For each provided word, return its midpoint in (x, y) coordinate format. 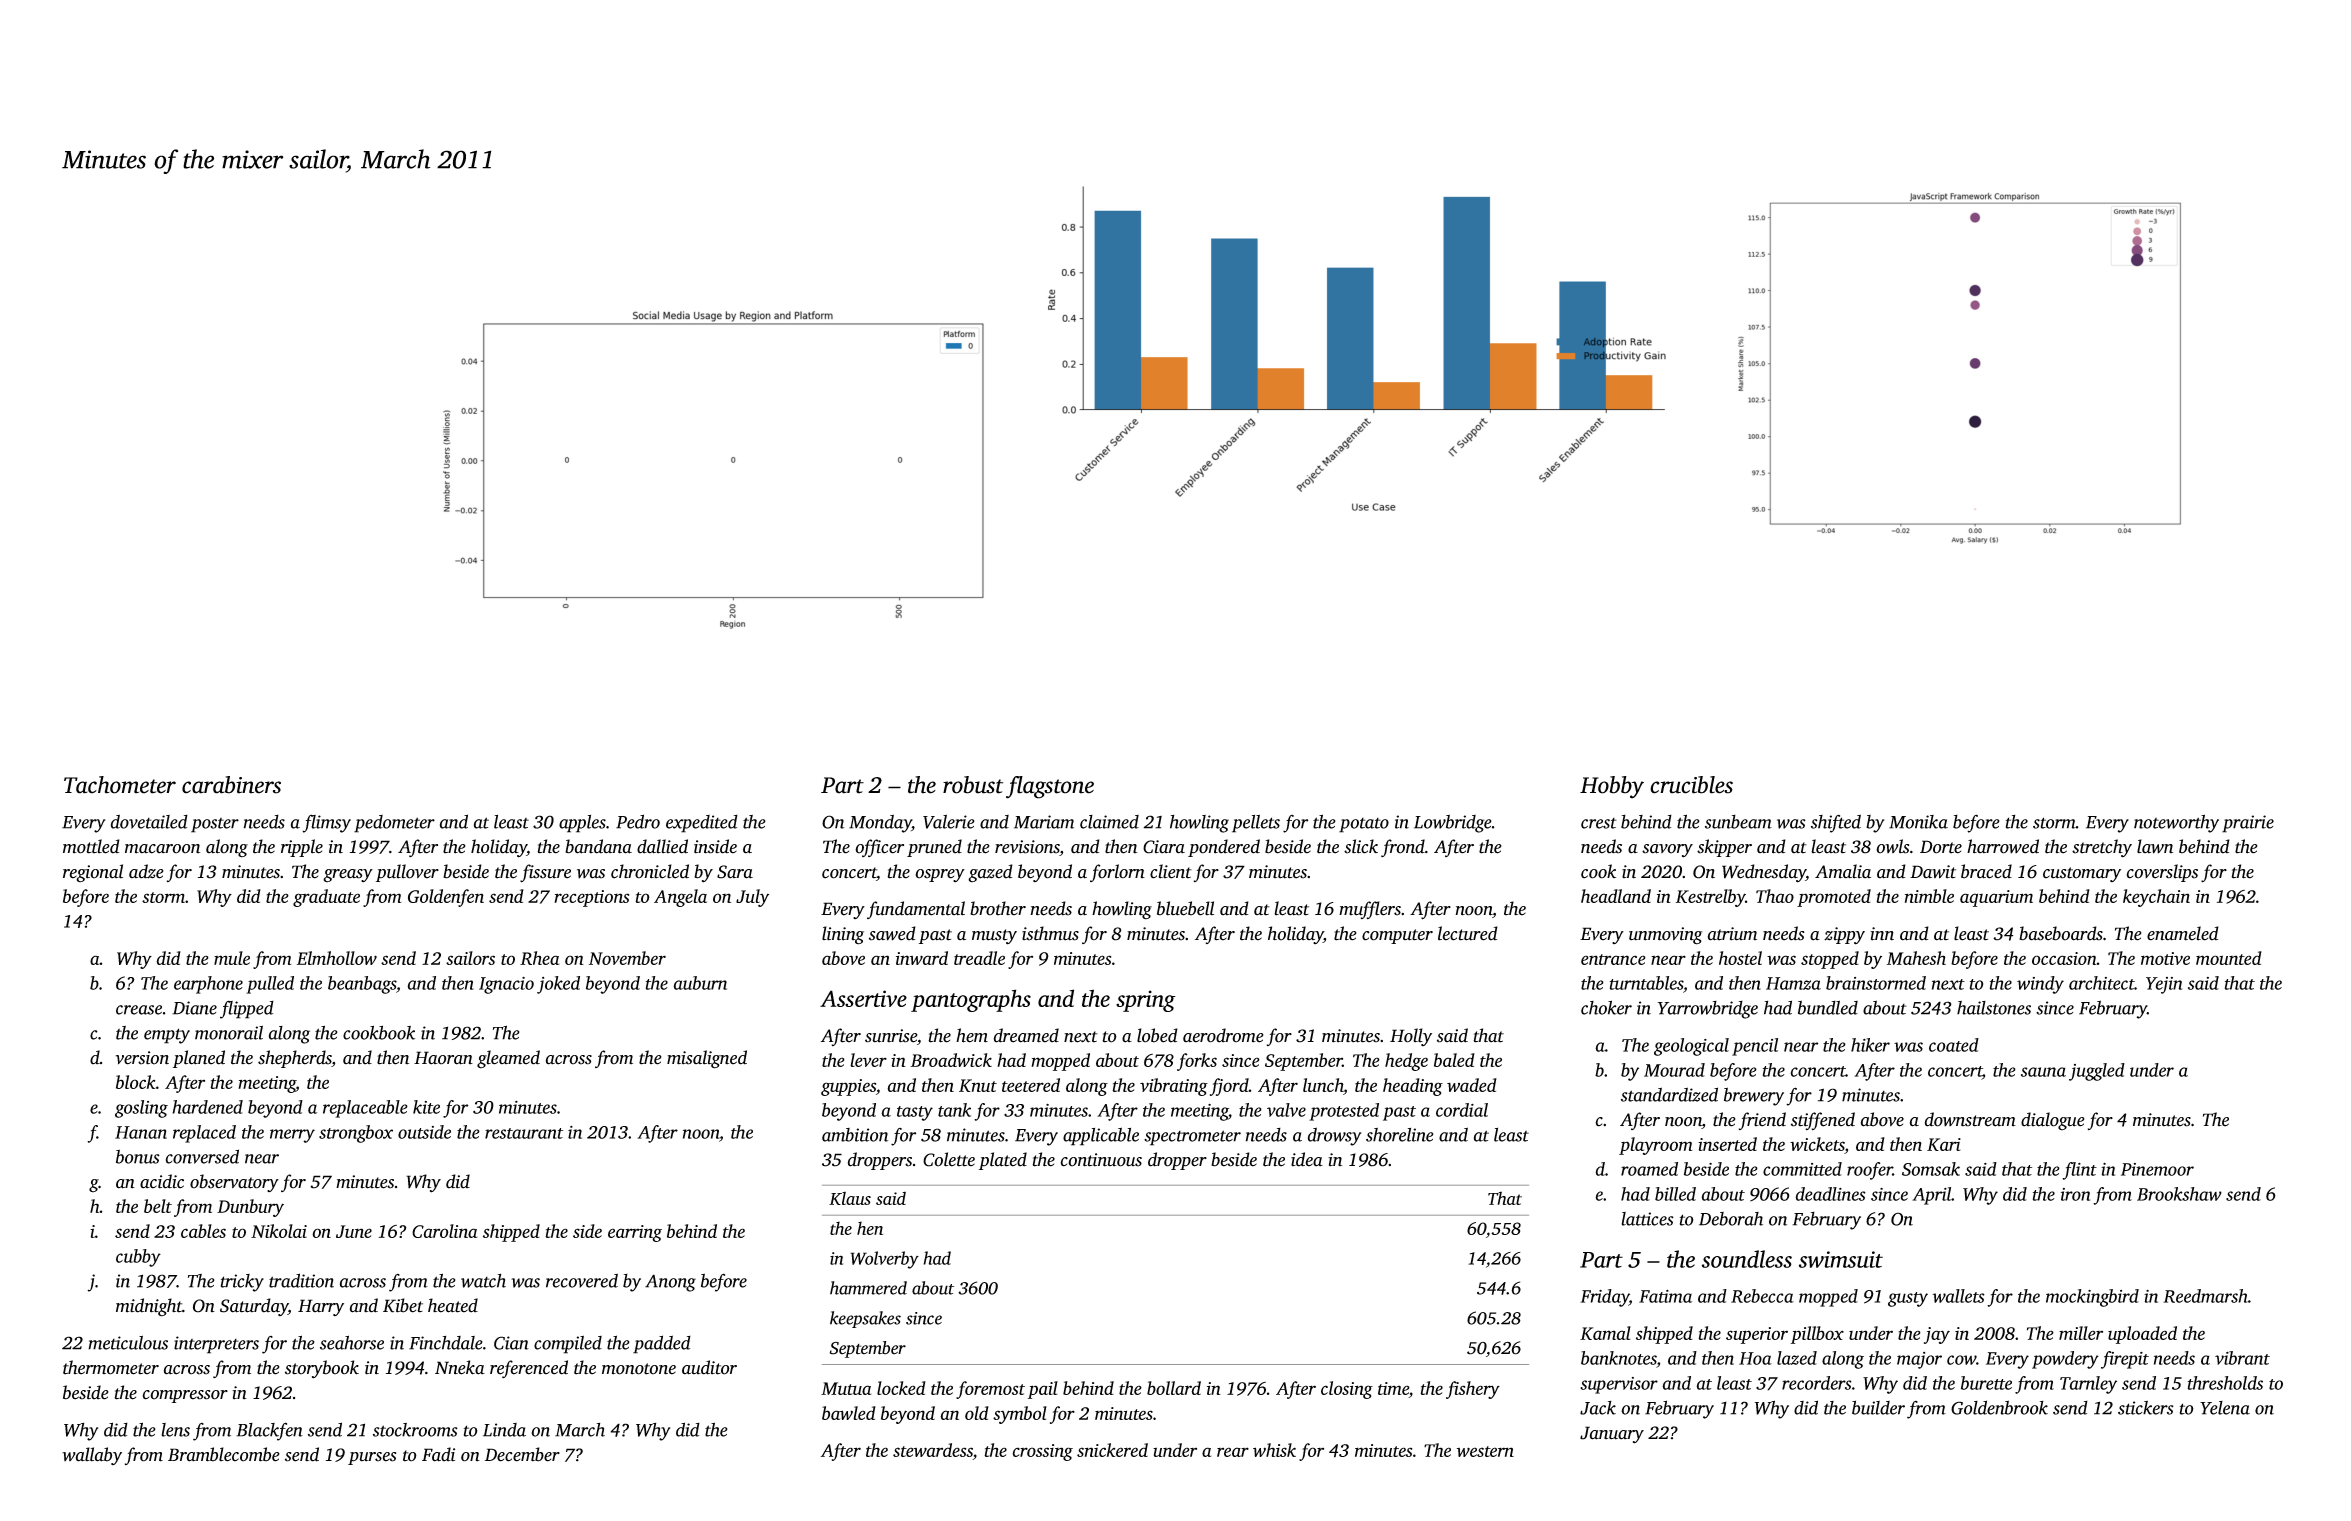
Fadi (438, 1454)
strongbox (356, 1134)
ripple (302, 848)
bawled (849, 1413)
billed (1675, 1194)
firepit (2125, 1360)
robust (973, 785)
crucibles (1691, 785)
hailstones (1994, 1008)
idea (1307, 1159)
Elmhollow (337, 958)
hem (972, 1035)
